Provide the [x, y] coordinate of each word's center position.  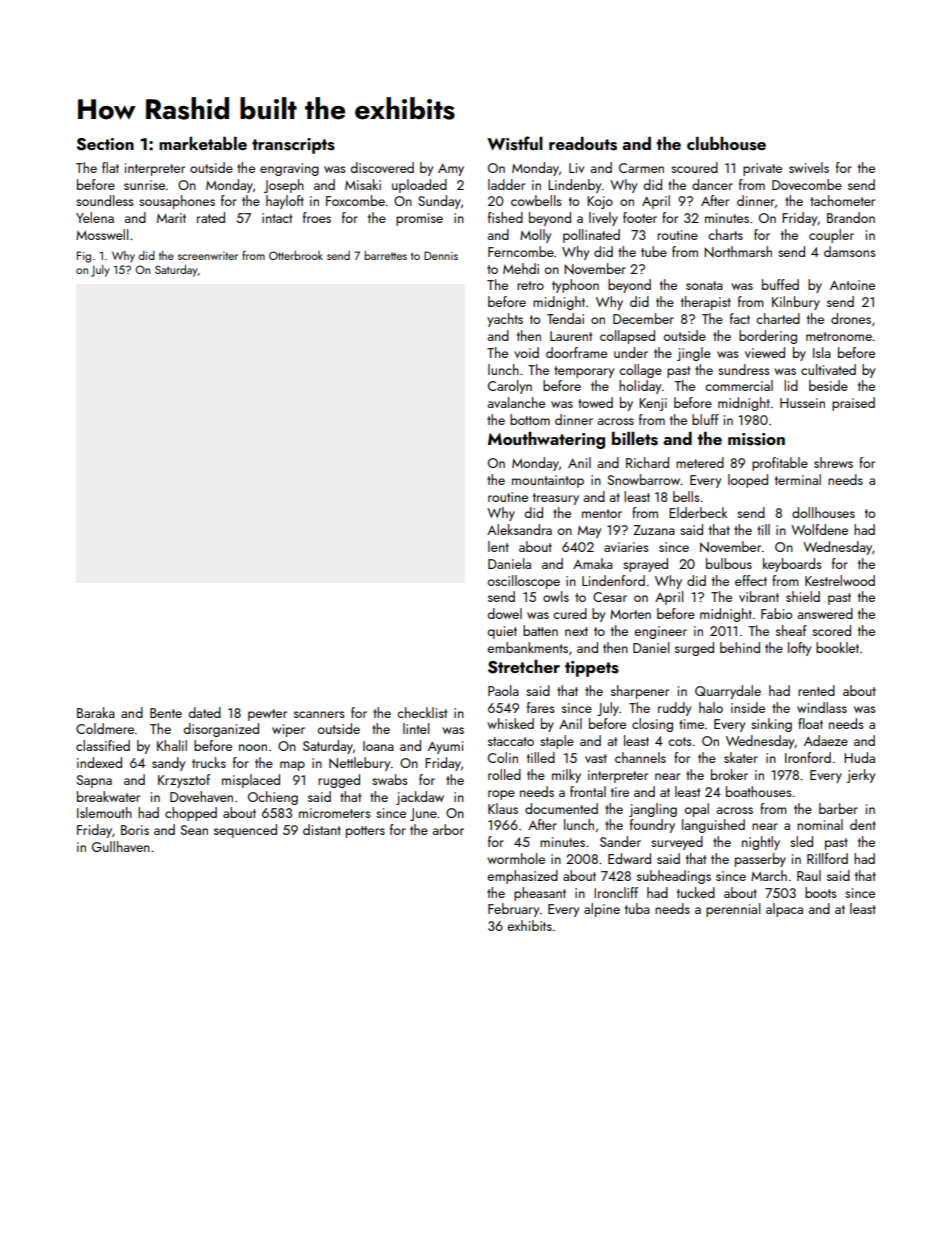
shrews [833, 462]
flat [110, 167]
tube [654, 251]
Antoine [852, 285]
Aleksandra [519, 529]
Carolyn [510, 387]
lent [498, 546]
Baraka [96, 712]
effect [751, 580]
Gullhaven [121, 846]
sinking [771, 725]
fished [505, 217]
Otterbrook [296, 255]
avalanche [516, 402]
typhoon [575, 286]
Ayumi [445, 747]
